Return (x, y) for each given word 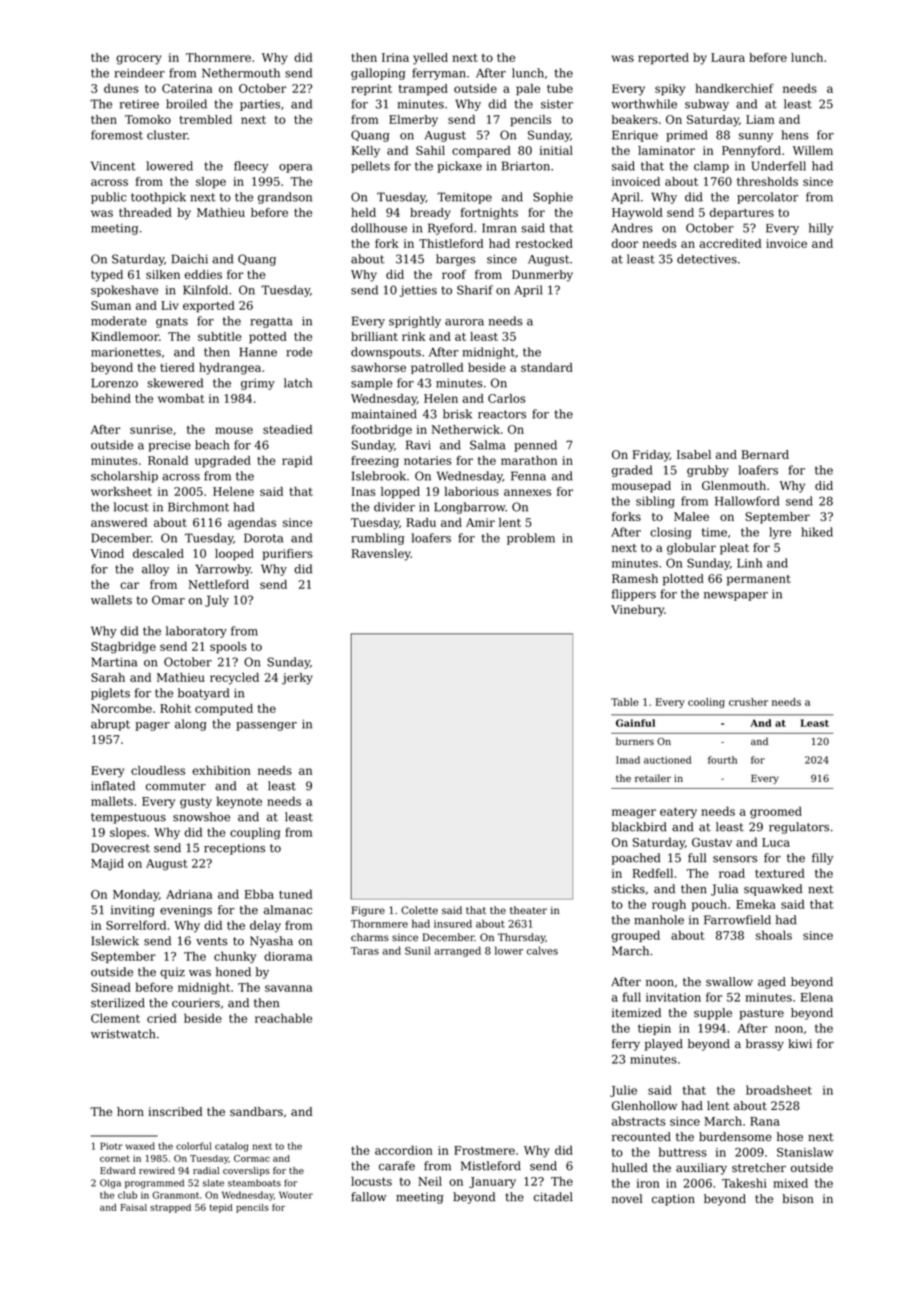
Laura (728, 57)
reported (663, 59)
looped (234, 555)
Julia (724, 890)
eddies (203, 274)
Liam (760, 119)
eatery (678, 812)
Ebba (259, 894)
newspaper (736, 596)
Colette (419, 910)
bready (430, 214)
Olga (110, 1184)
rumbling (377, 539)
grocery (139, 60)
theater (528, 910)
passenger (266, 726)
